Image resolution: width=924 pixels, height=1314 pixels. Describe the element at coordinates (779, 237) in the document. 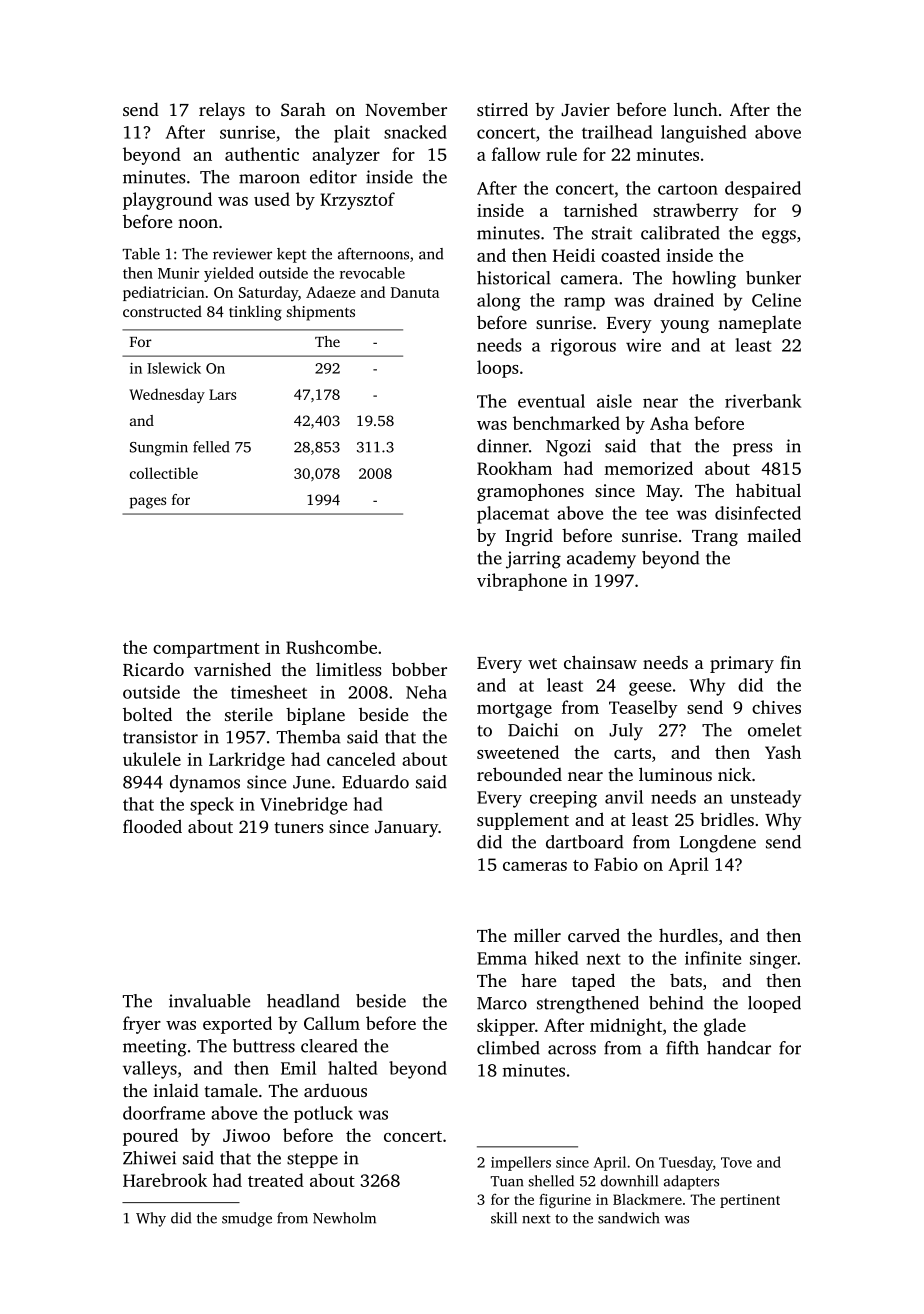

I see `eggs` at that location.
